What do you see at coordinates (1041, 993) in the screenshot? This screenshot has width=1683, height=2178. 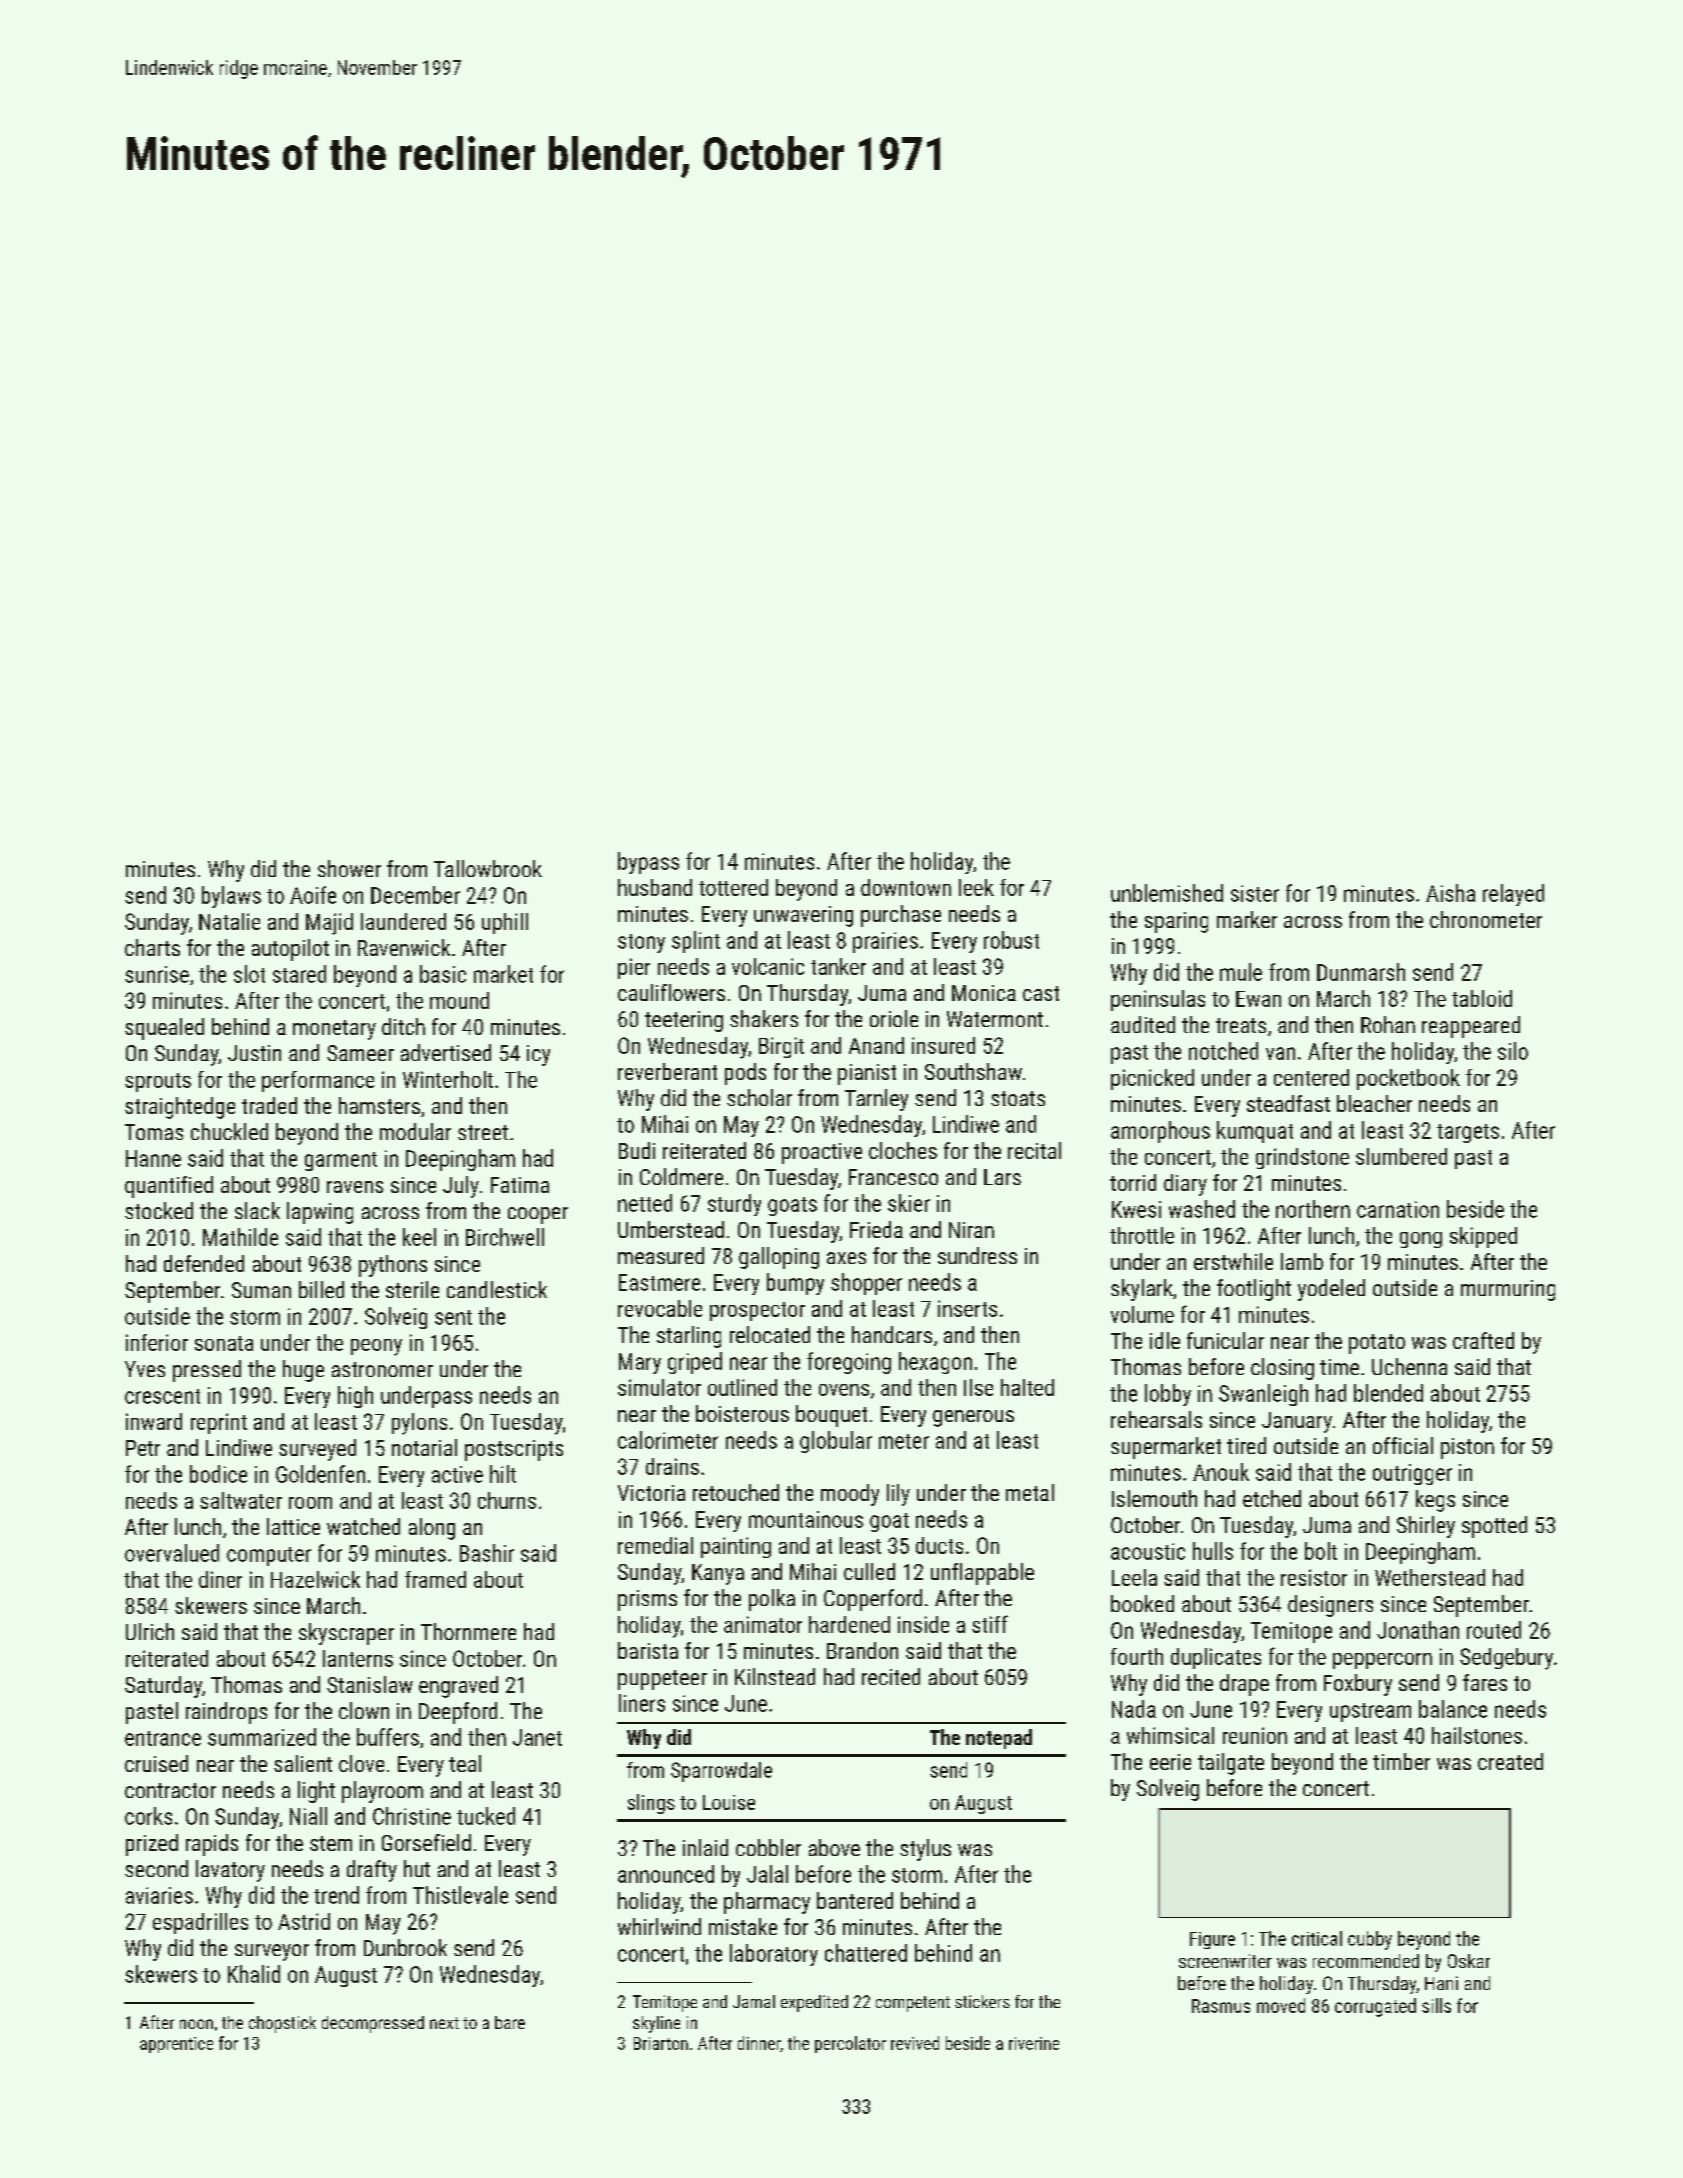 I see `cast` at bounding box center [1041, 993].
